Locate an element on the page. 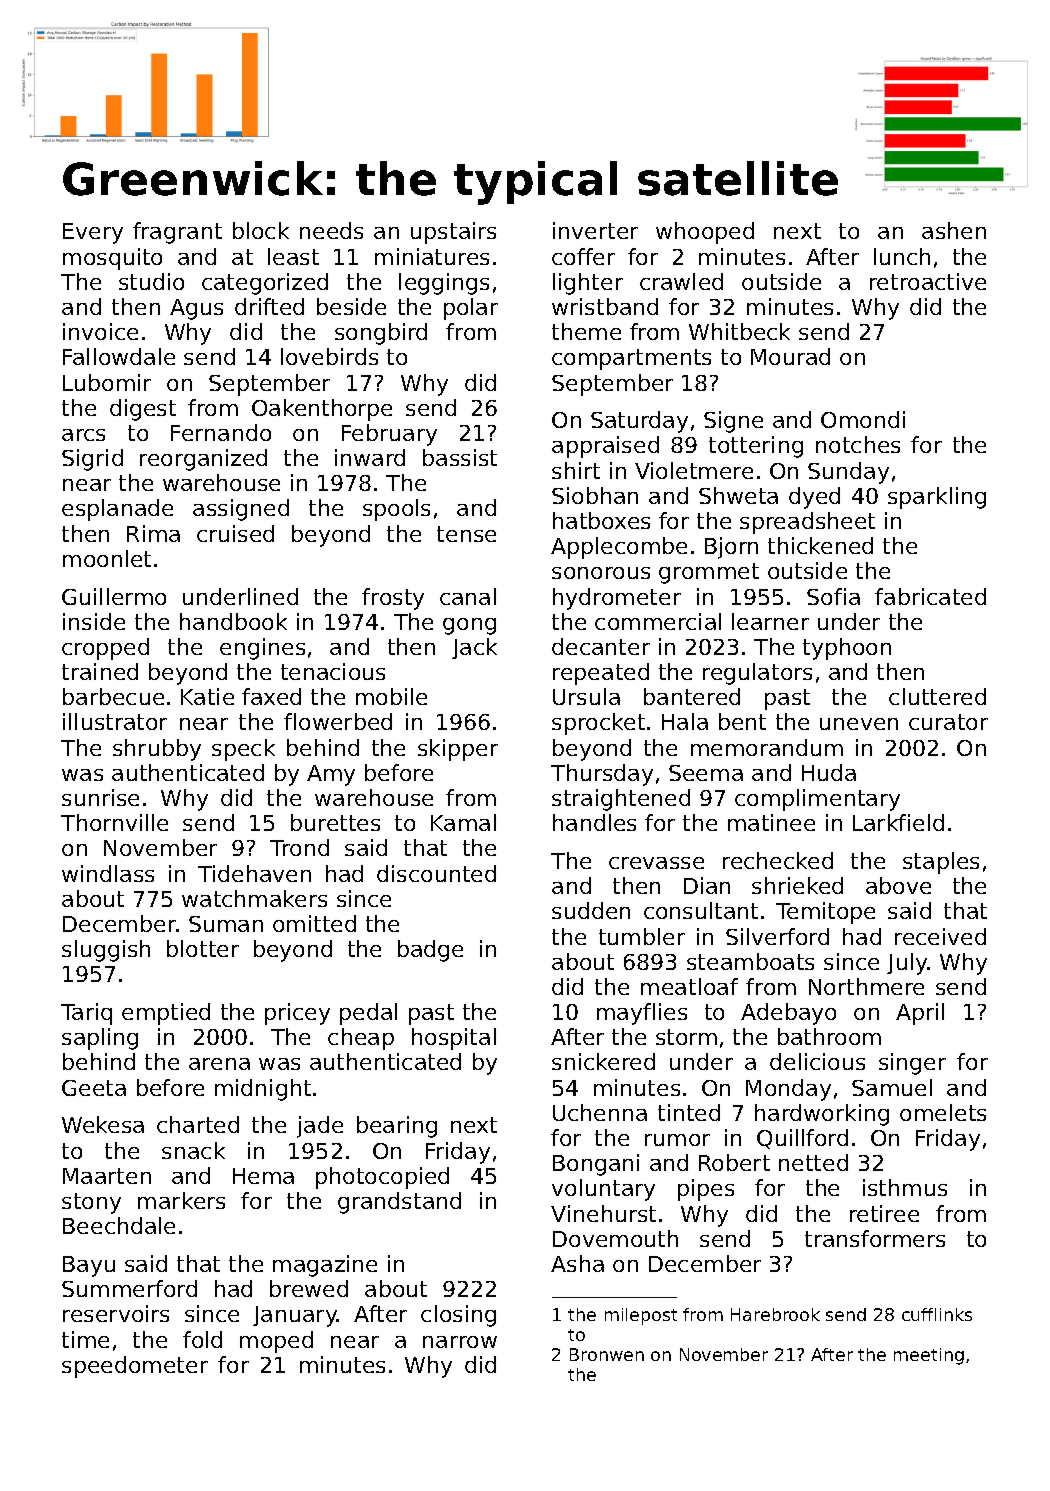 The width and height of the image is (1050, 1491). whooped is located at coordinates (705, 233).
